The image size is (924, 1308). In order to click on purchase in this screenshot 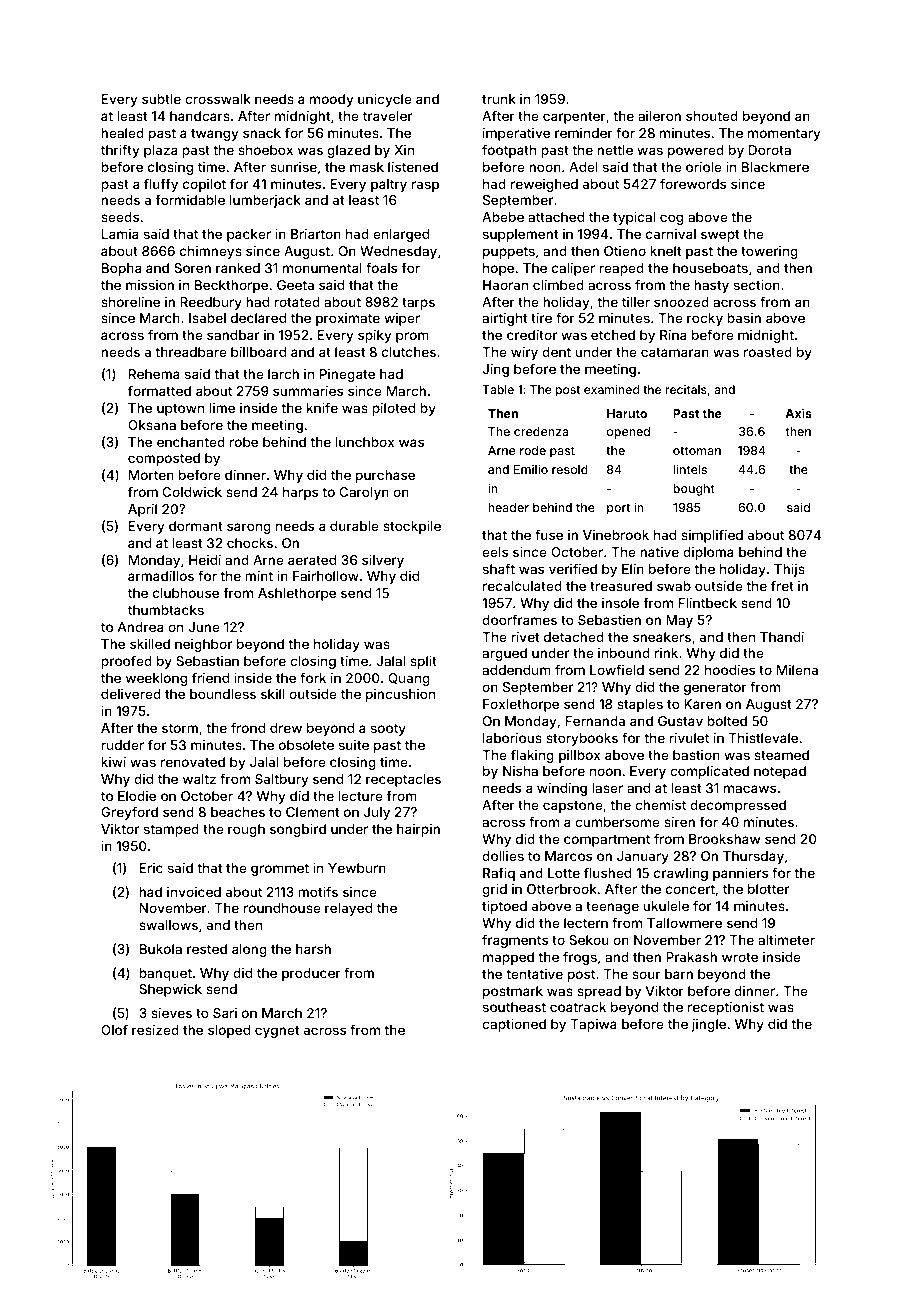, I will do `click(385, 476)`.
